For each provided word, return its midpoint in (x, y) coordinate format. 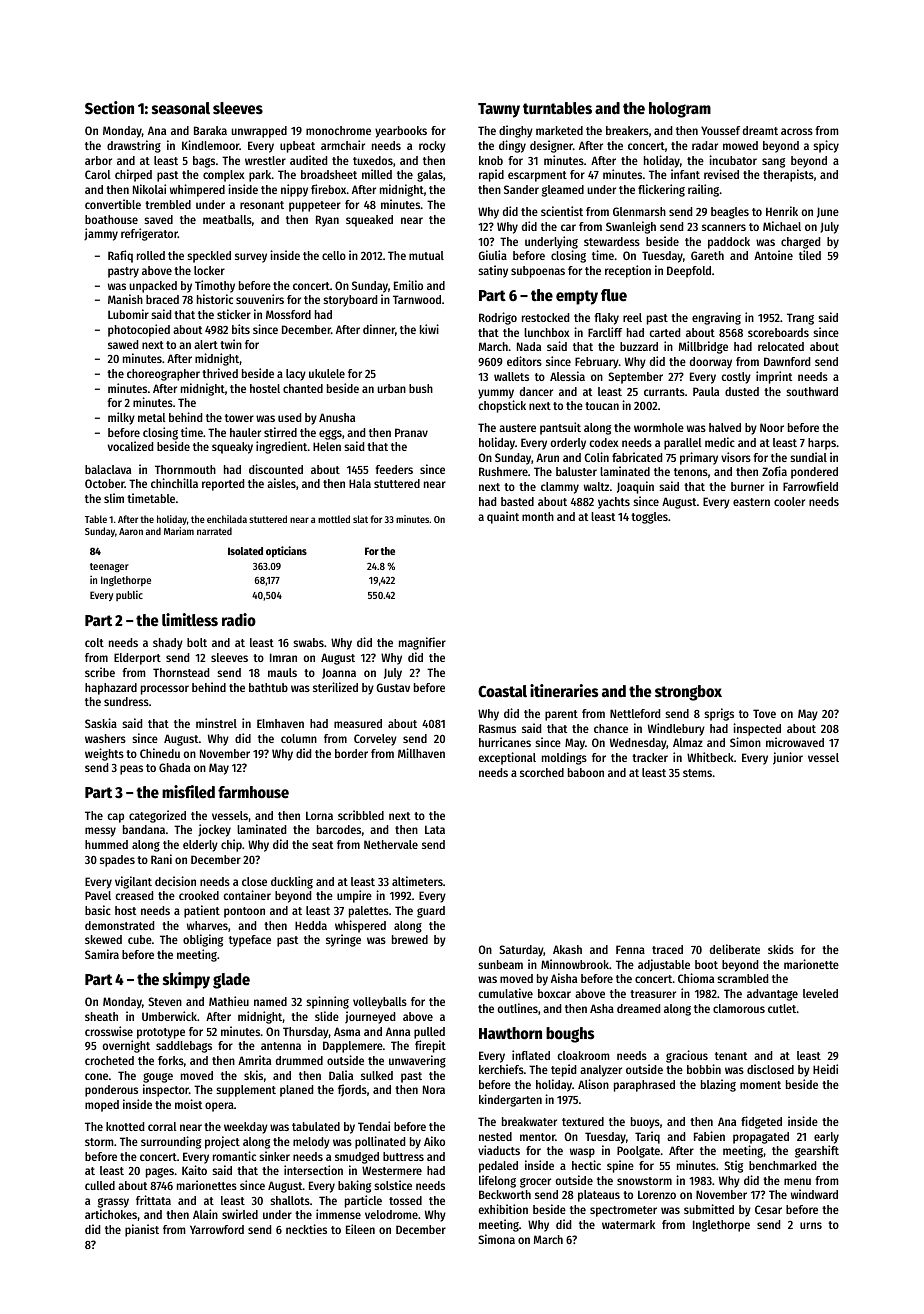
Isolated (245, 551)
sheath (101, 1016)
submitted (709, 1209)
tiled (810, 255)
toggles (649, 518)
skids (781, 949)
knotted (125, 1126)
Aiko (434, 1141)
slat (360, 519)
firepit (430, 1046)
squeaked (369, 221)
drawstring (134, 146)
